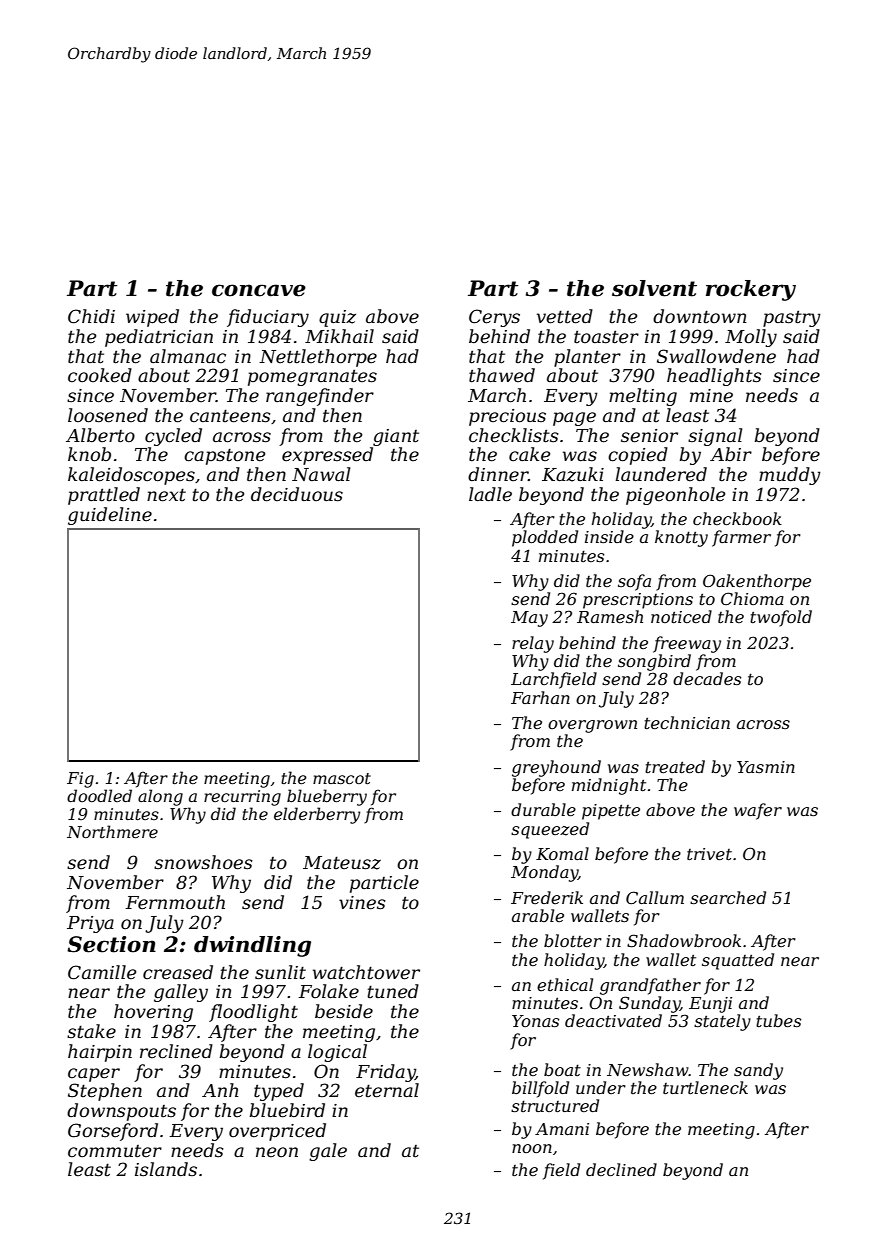 The image size is (888, 1259). I want to click on next, so click(166, 495).
